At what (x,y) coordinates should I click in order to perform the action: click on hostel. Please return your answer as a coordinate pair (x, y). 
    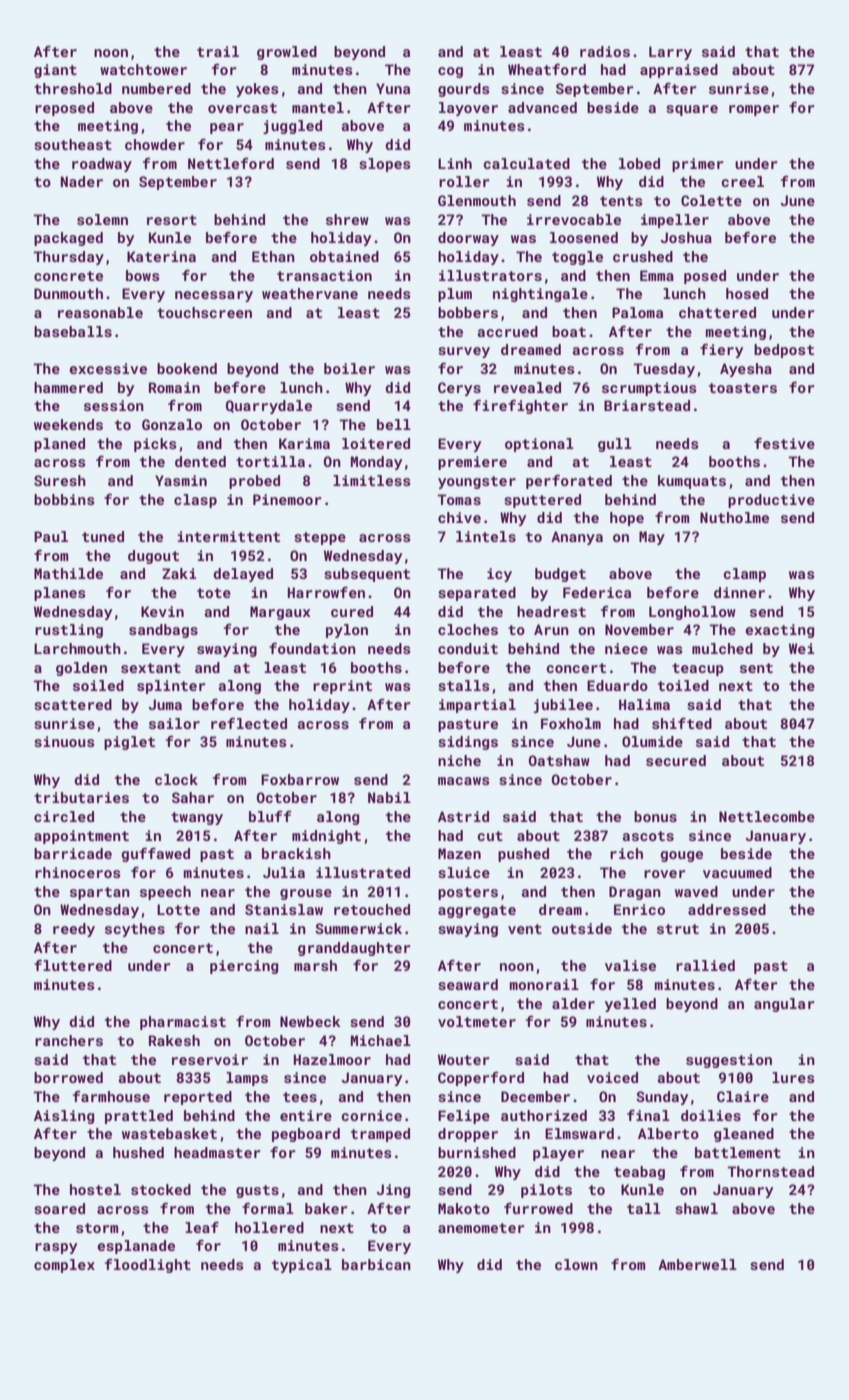
    Looking at the image, I should click on (95, 1189).
